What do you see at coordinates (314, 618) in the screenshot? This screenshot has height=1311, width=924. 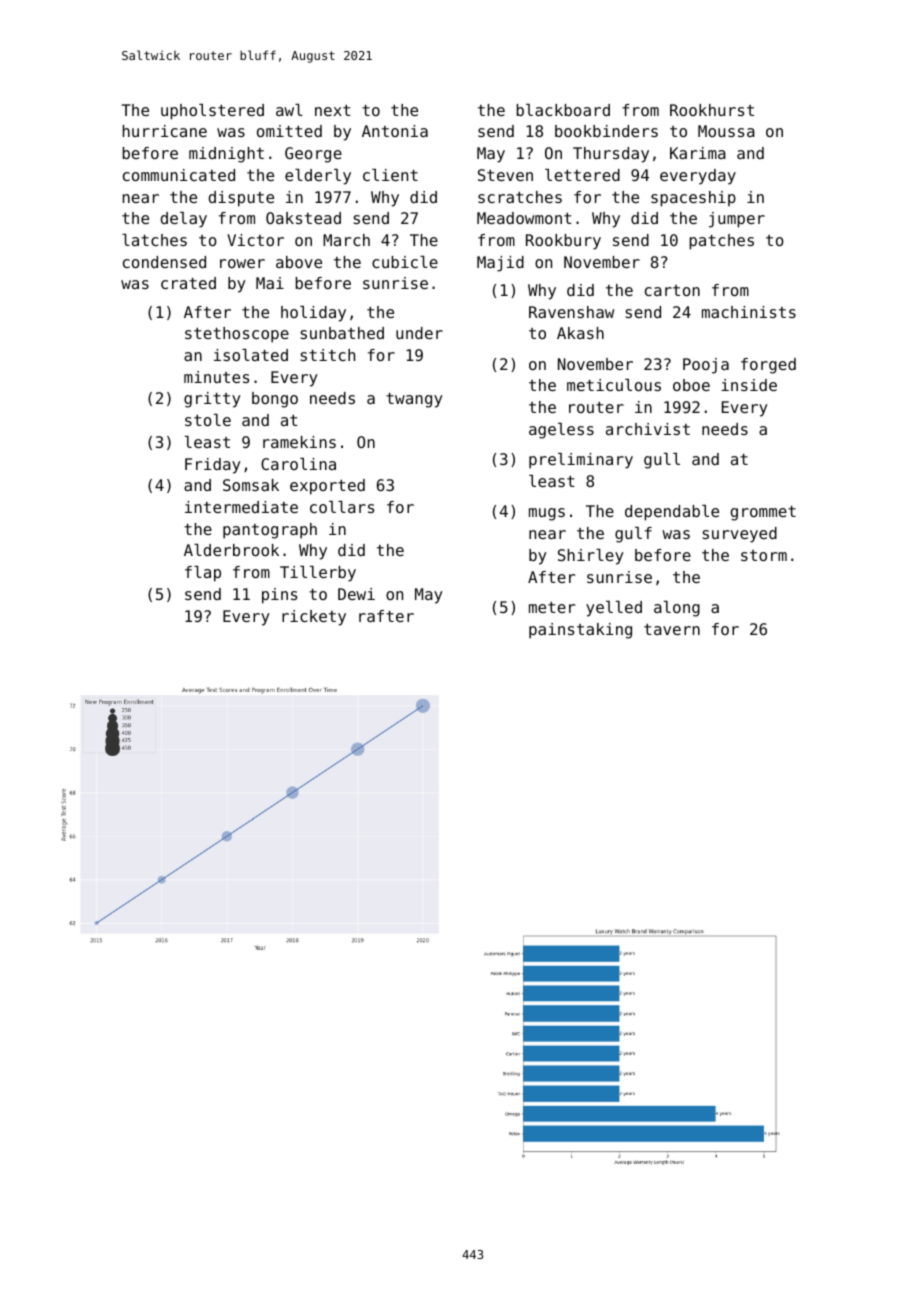 I see `rickety` at bounding box center [314, 618].
